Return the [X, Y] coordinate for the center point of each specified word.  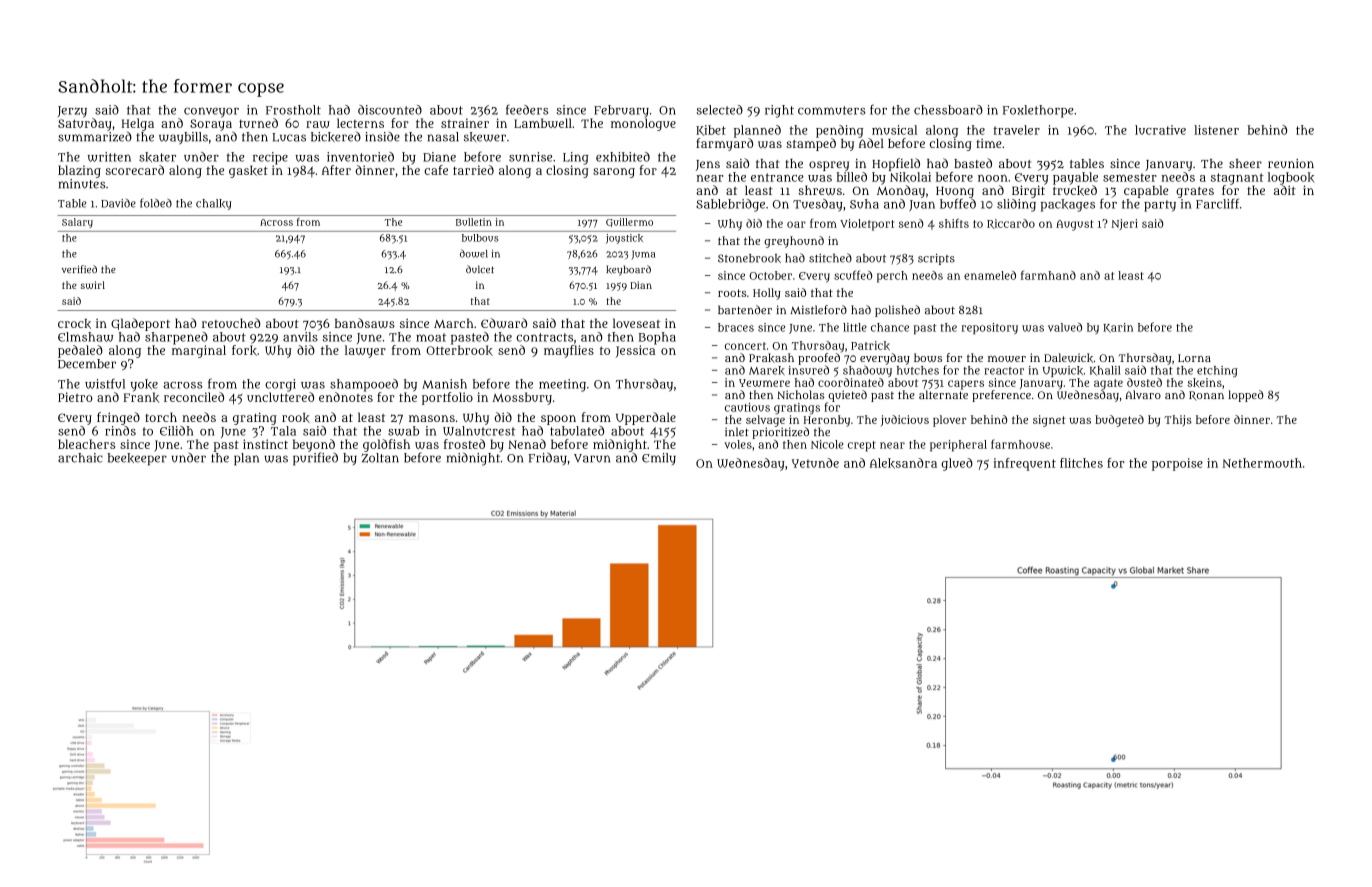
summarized [95, 137]
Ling [576, 158]
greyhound [794, 242]
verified [79, 269]
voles [738, 444]
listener [1216, 130]
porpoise [1177, 464]
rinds [120, 431]
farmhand [1048, 275]
